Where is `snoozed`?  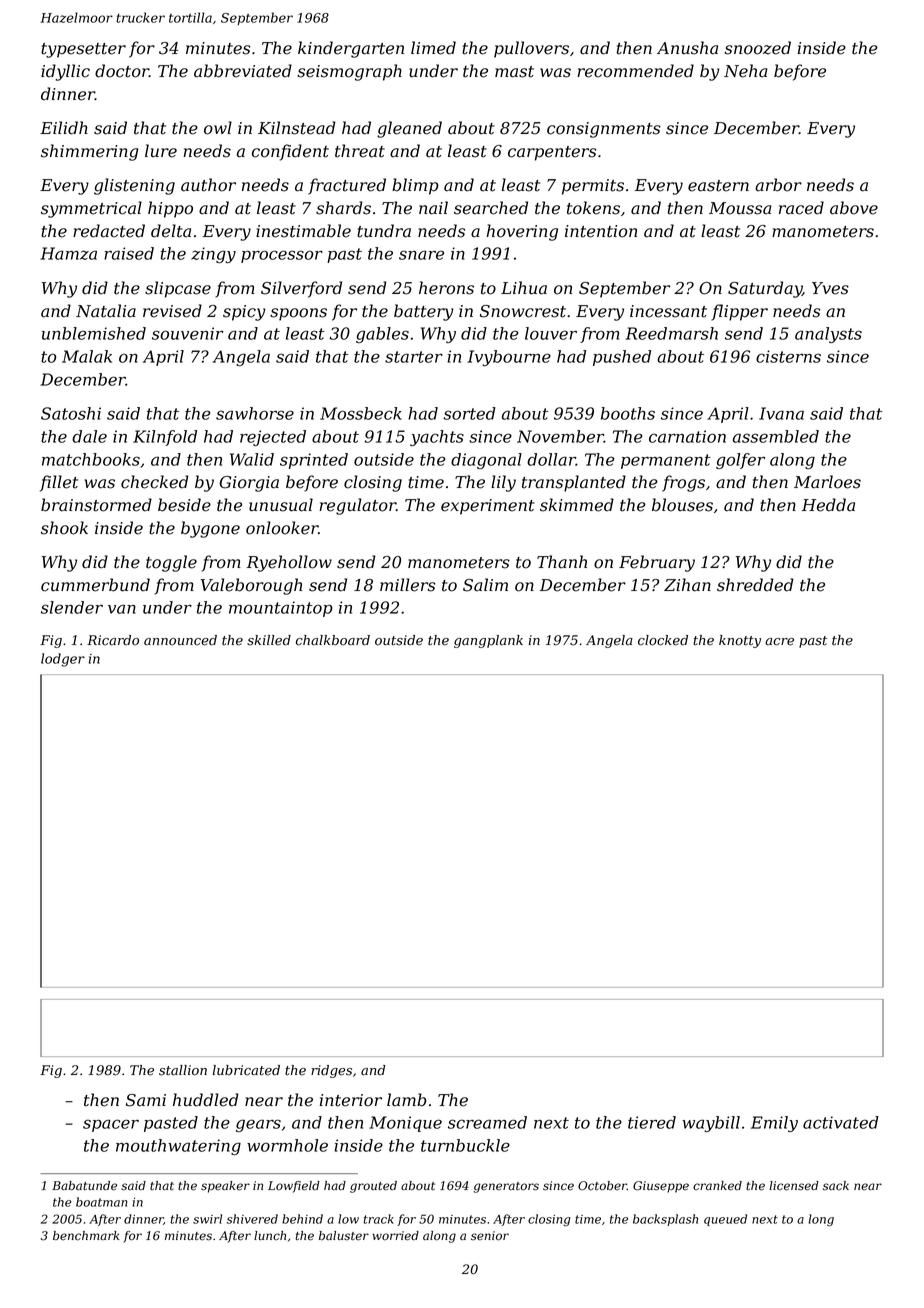
snoozed is located at coordinates (758, 48).
